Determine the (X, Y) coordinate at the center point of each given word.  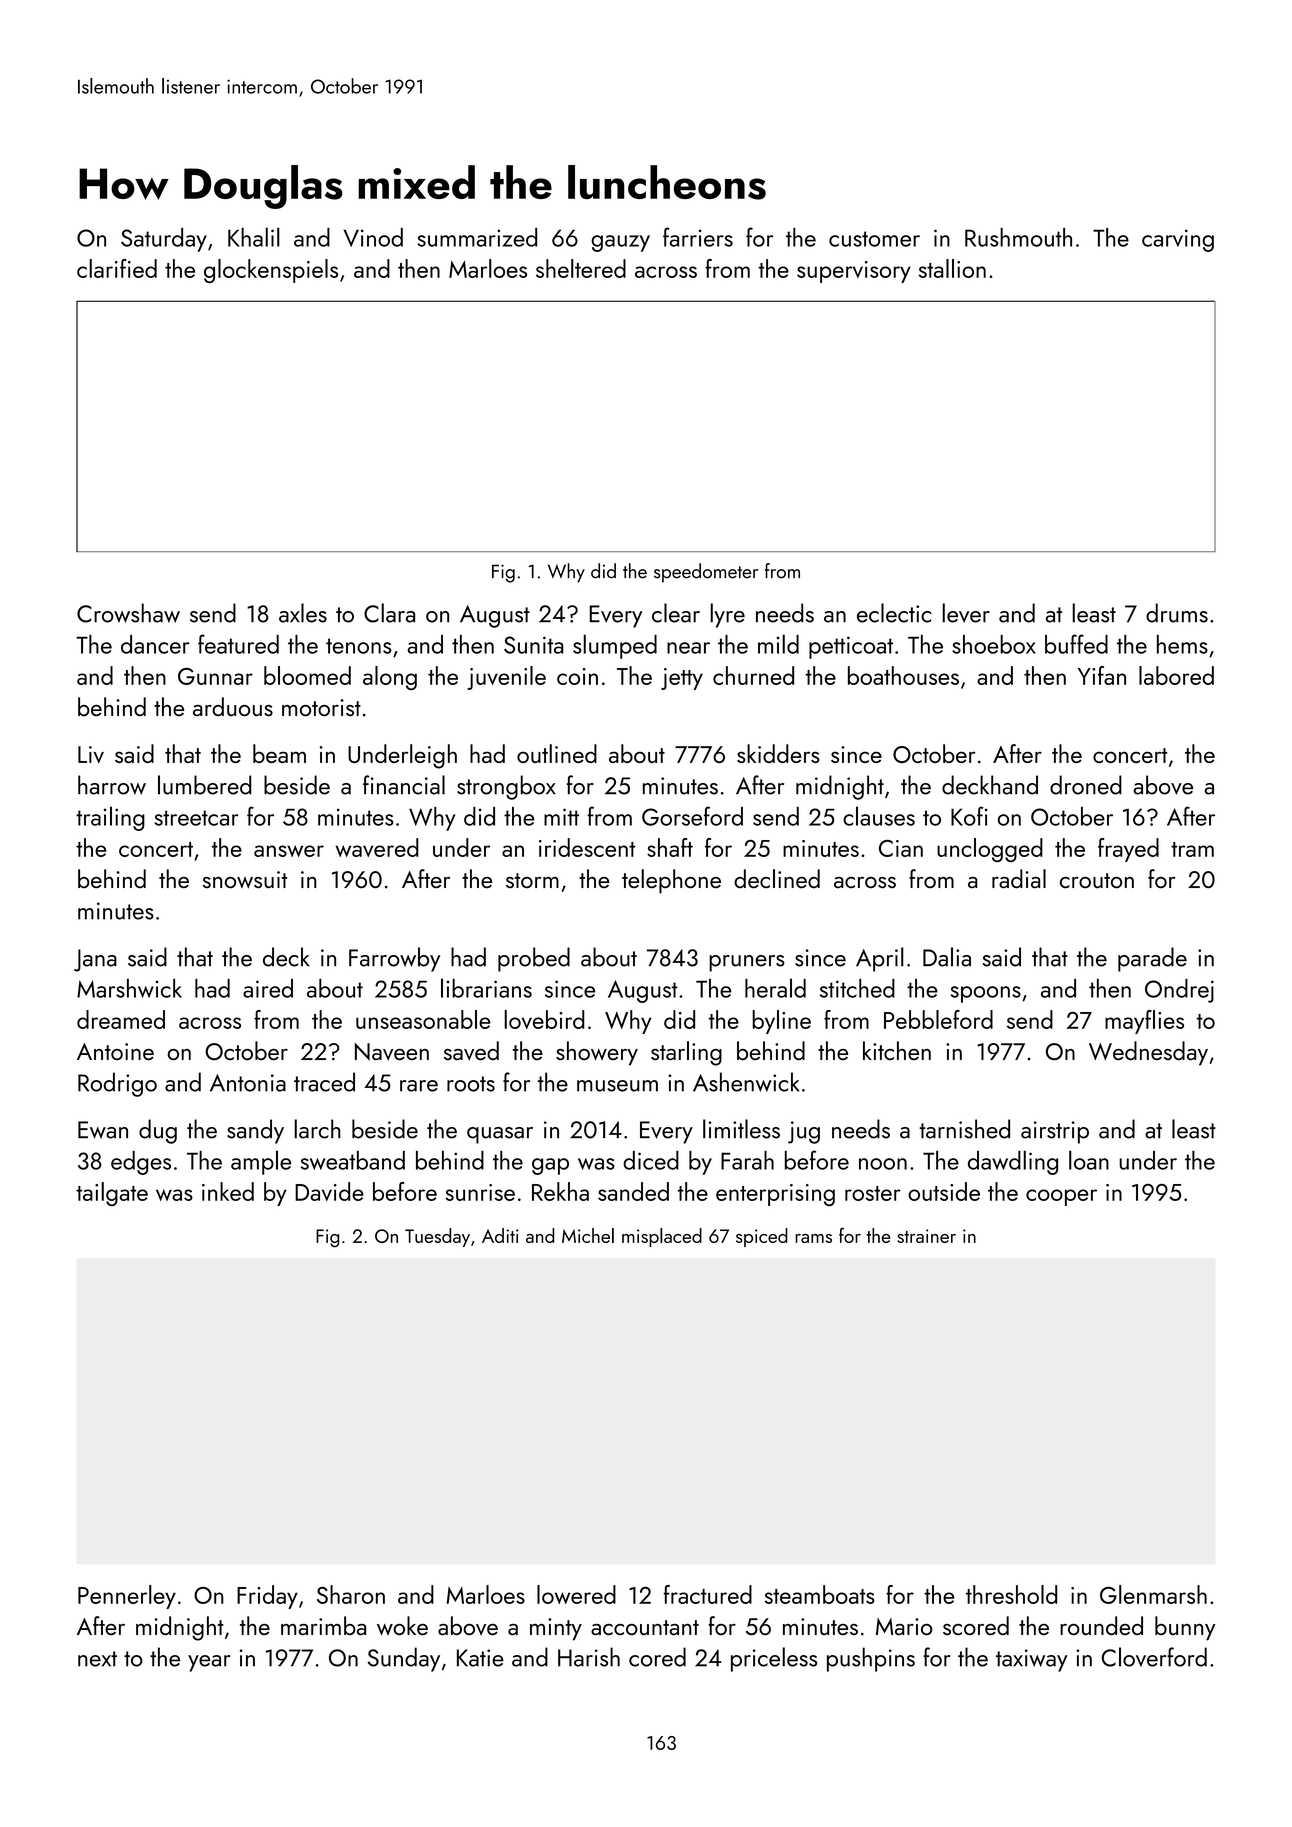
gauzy (620, 243)
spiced (762, 1237)
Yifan (1102, 675)
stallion (952, 268)
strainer (926, 1236)
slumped (615, 646)
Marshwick (129, 988)
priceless (774, 1659)
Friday (267, 1597)
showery (597, 1053)
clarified (117, 268)
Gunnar (215, 676)
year (209, 1663)
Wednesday (1148, 1053)
